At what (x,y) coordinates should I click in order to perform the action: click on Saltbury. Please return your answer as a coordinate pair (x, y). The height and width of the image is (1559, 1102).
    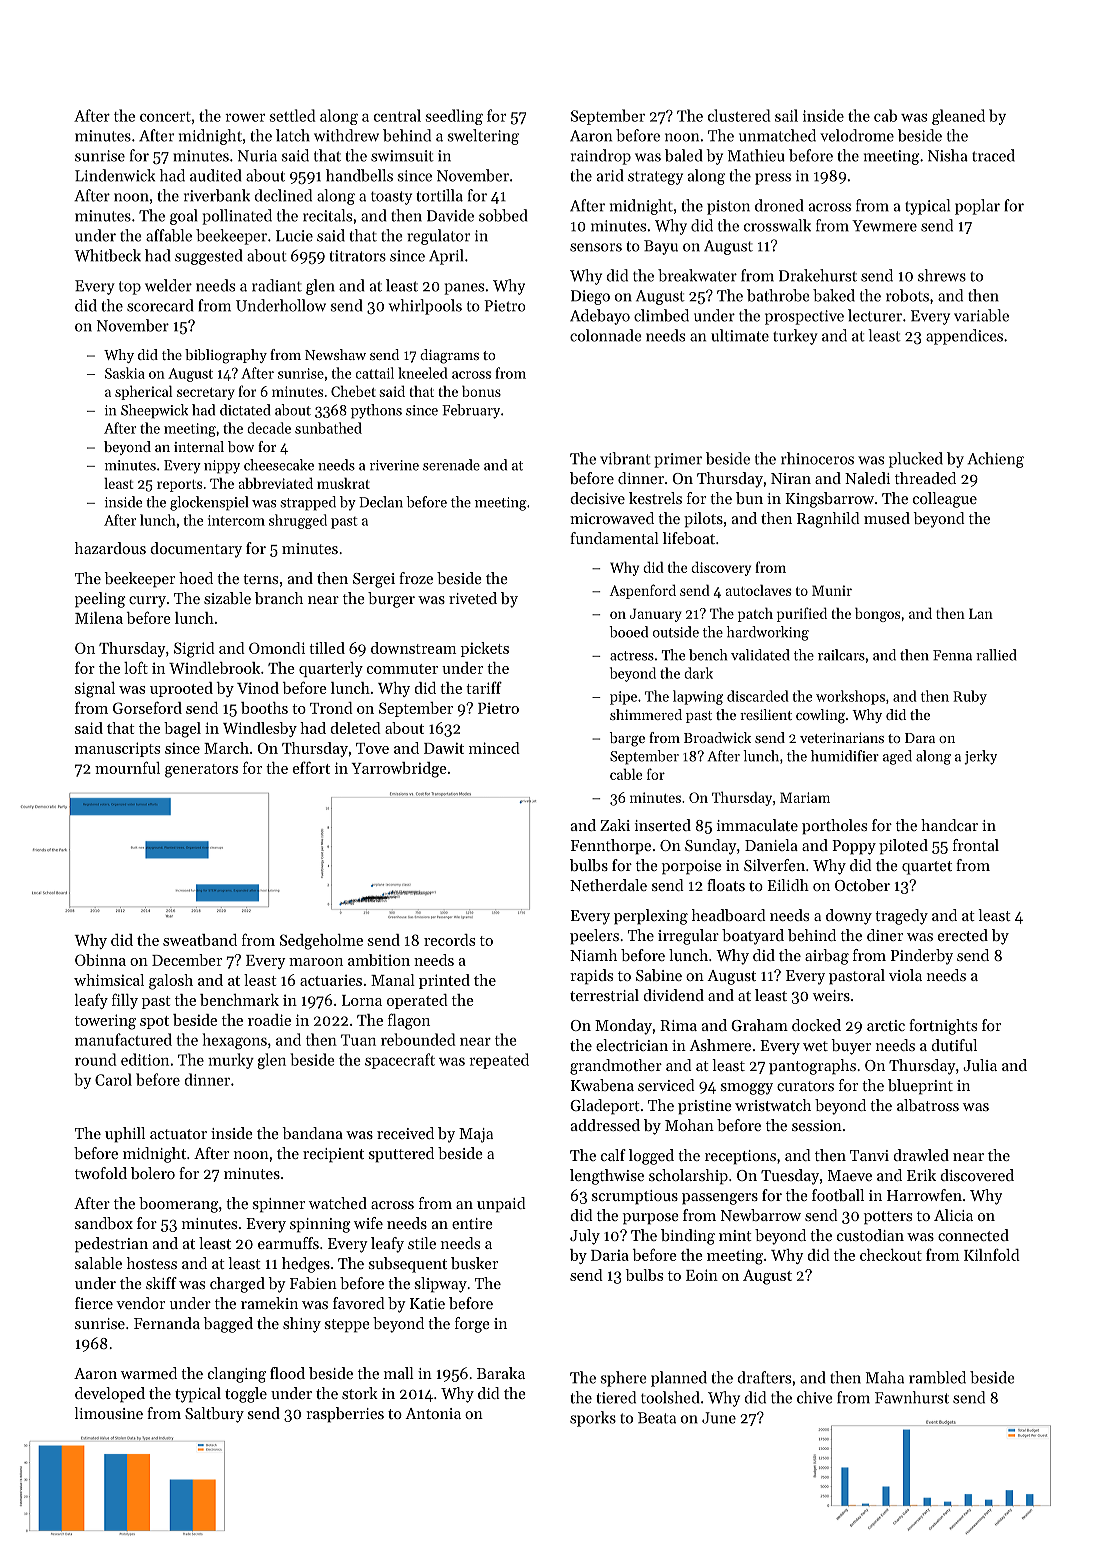
    Looking at the image, I should click on (214, 1415).
